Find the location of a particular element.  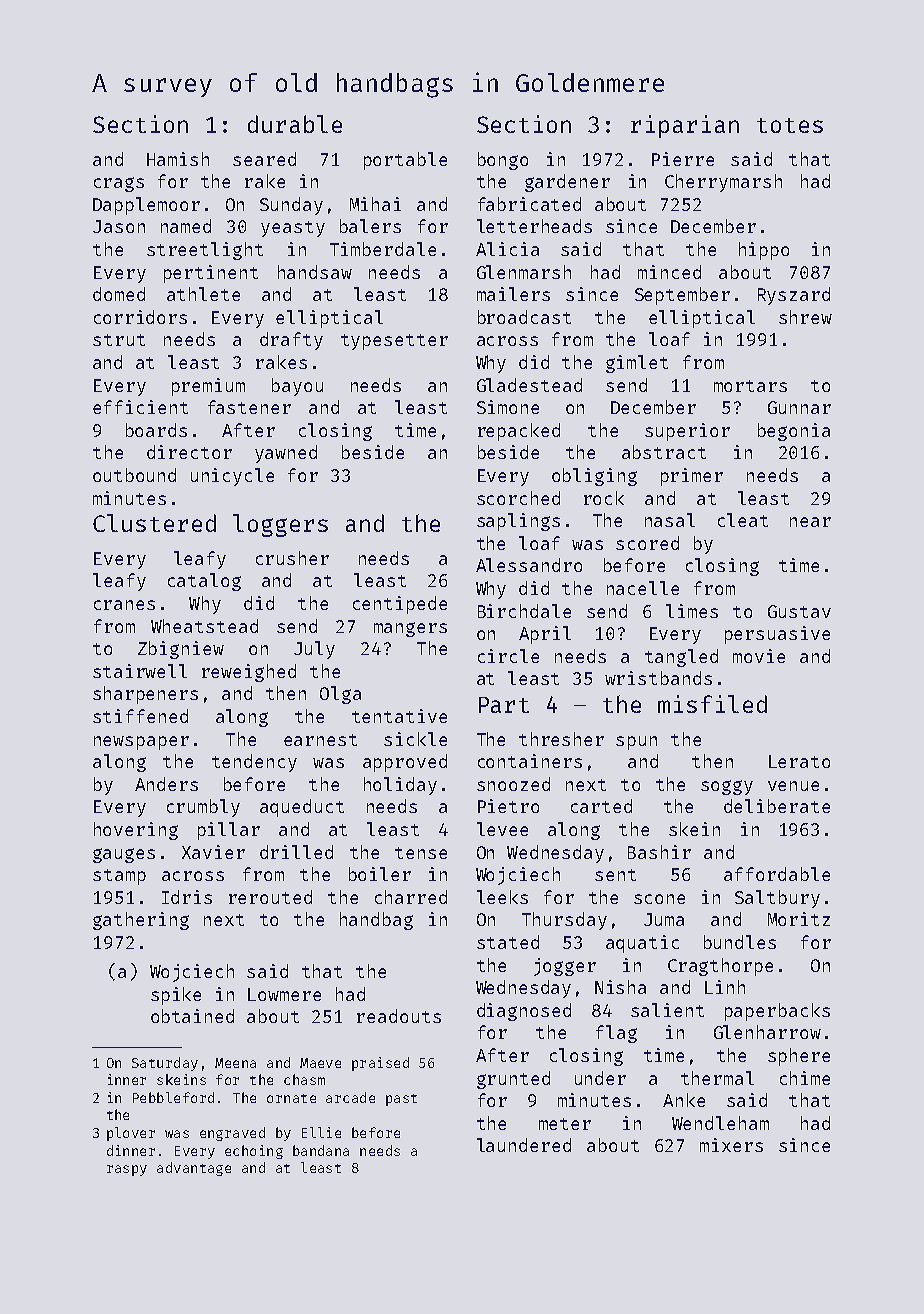

Simone is located at coordinates (508, 407).
